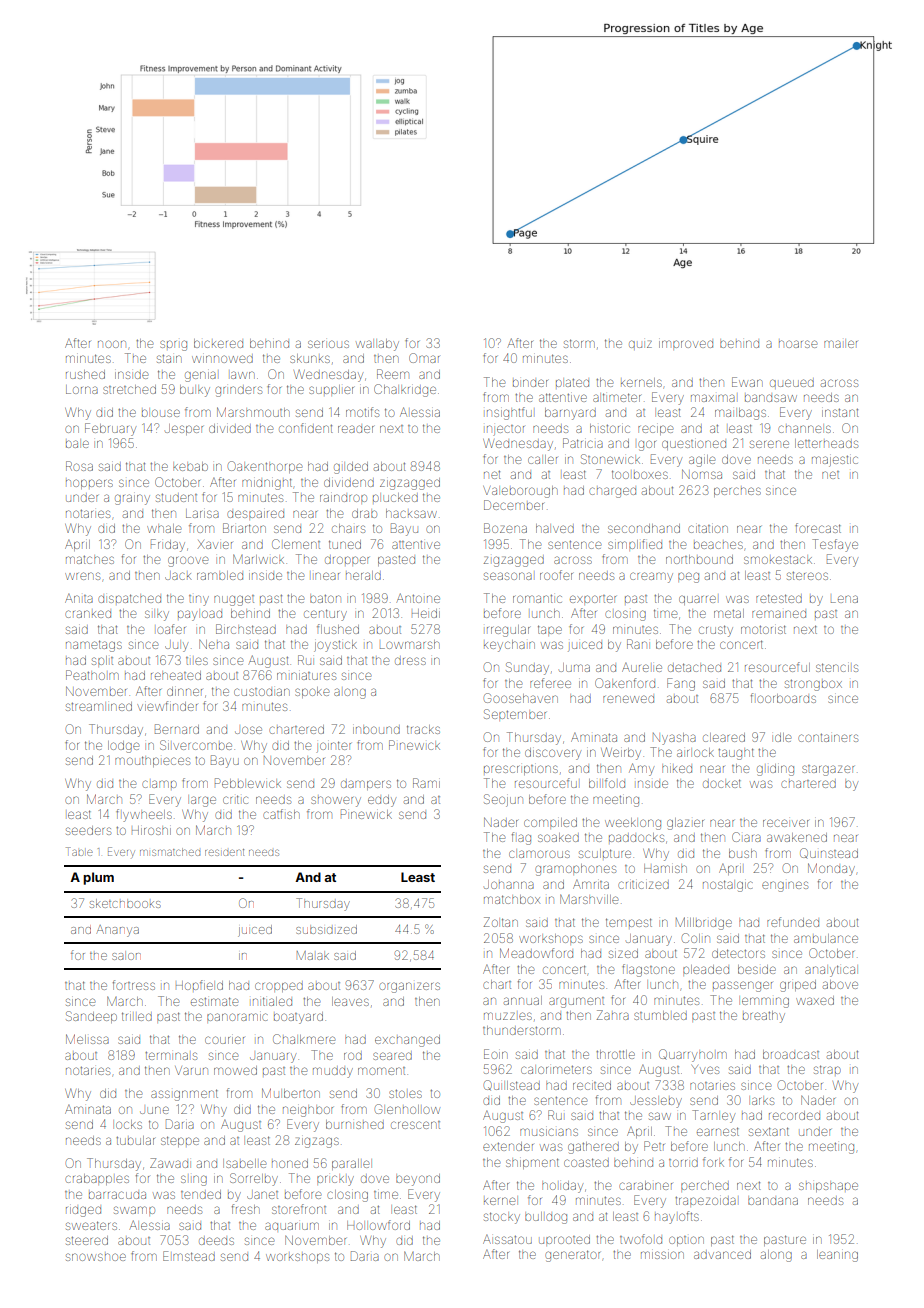 The height and width of the screenshot is (1308, 924). Describe the element at coordinates (161, 413) in the screenshot. I see `blouse` at that location.
